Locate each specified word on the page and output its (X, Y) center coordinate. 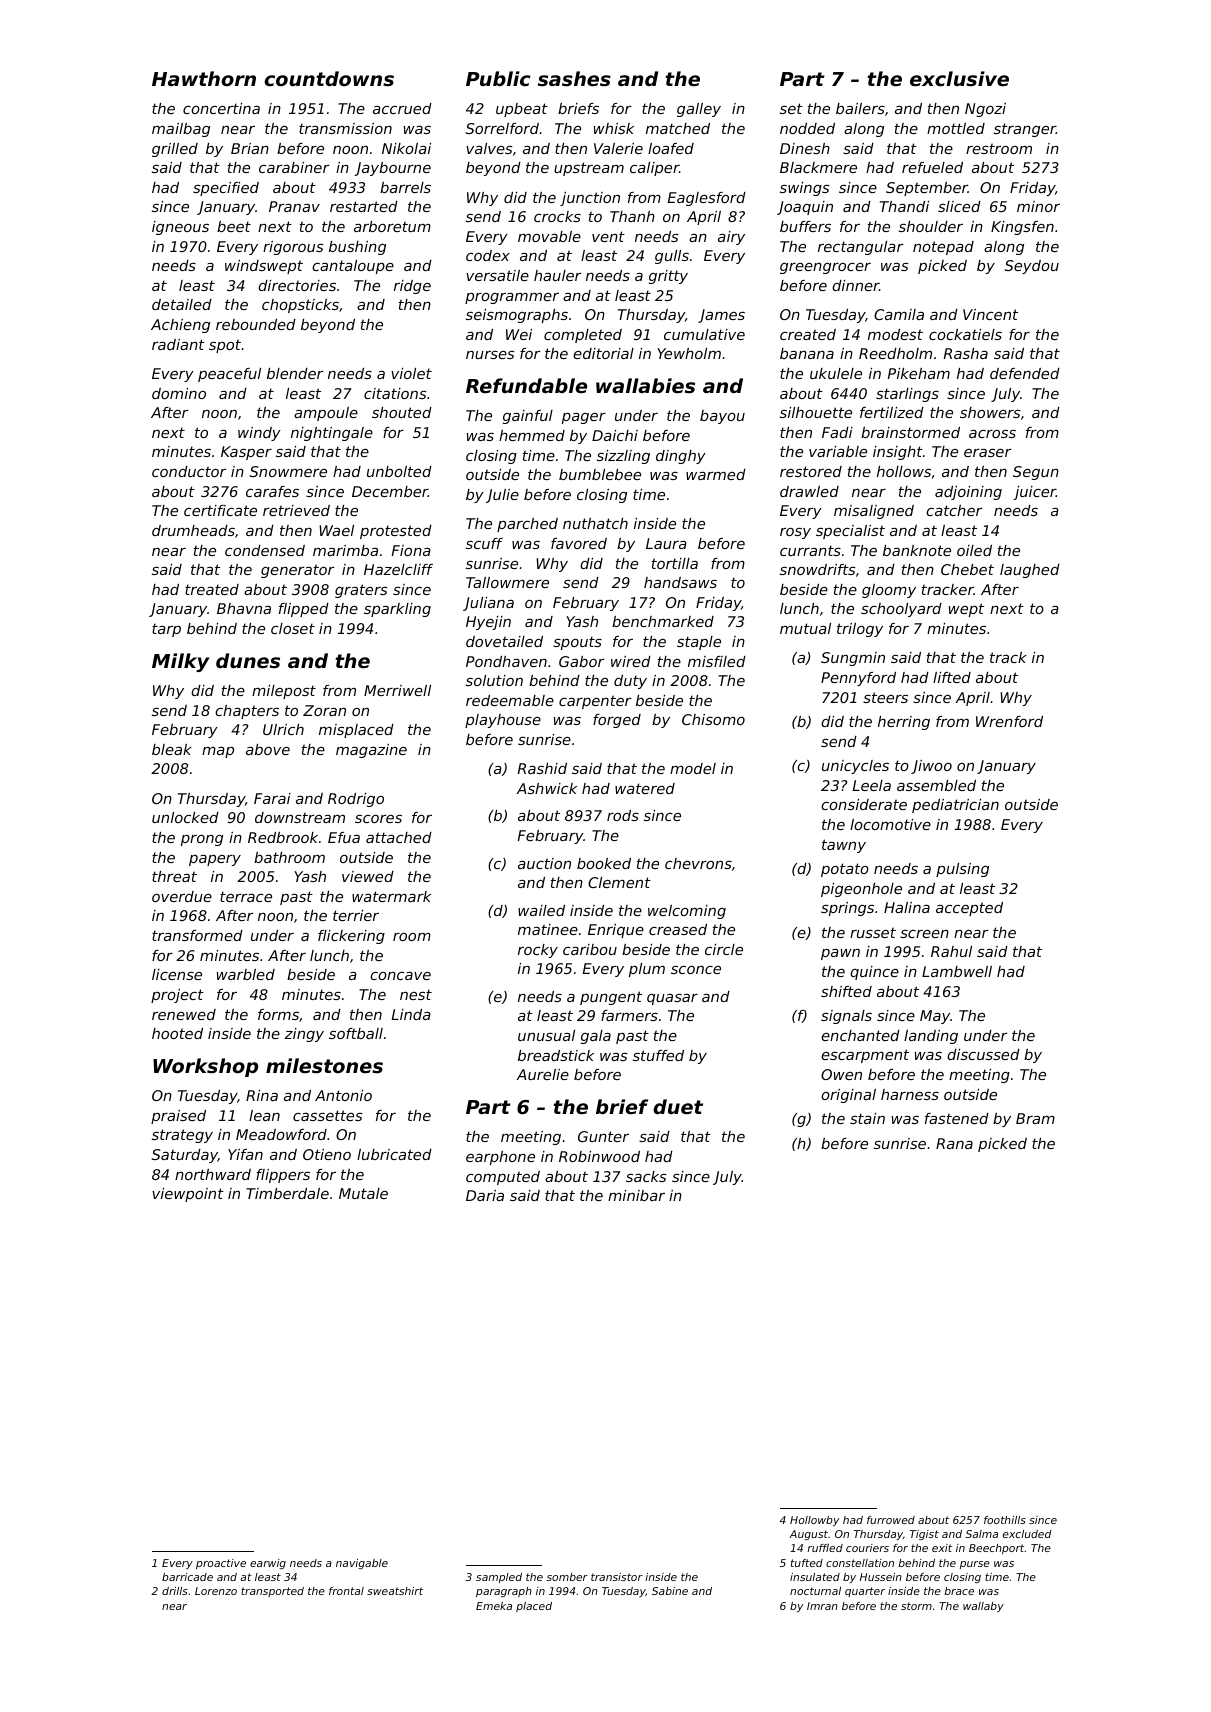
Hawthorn (204, 78)
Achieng (180, 326)
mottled (956, 128)
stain (867, 1118)
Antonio (343, 1095)
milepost (284, 692)
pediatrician (955, 806)
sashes (574, 79)
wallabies (645, 385)
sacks (646, 1176)
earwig (268, 1564)
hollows (904, 471)
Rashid (542, 768)
